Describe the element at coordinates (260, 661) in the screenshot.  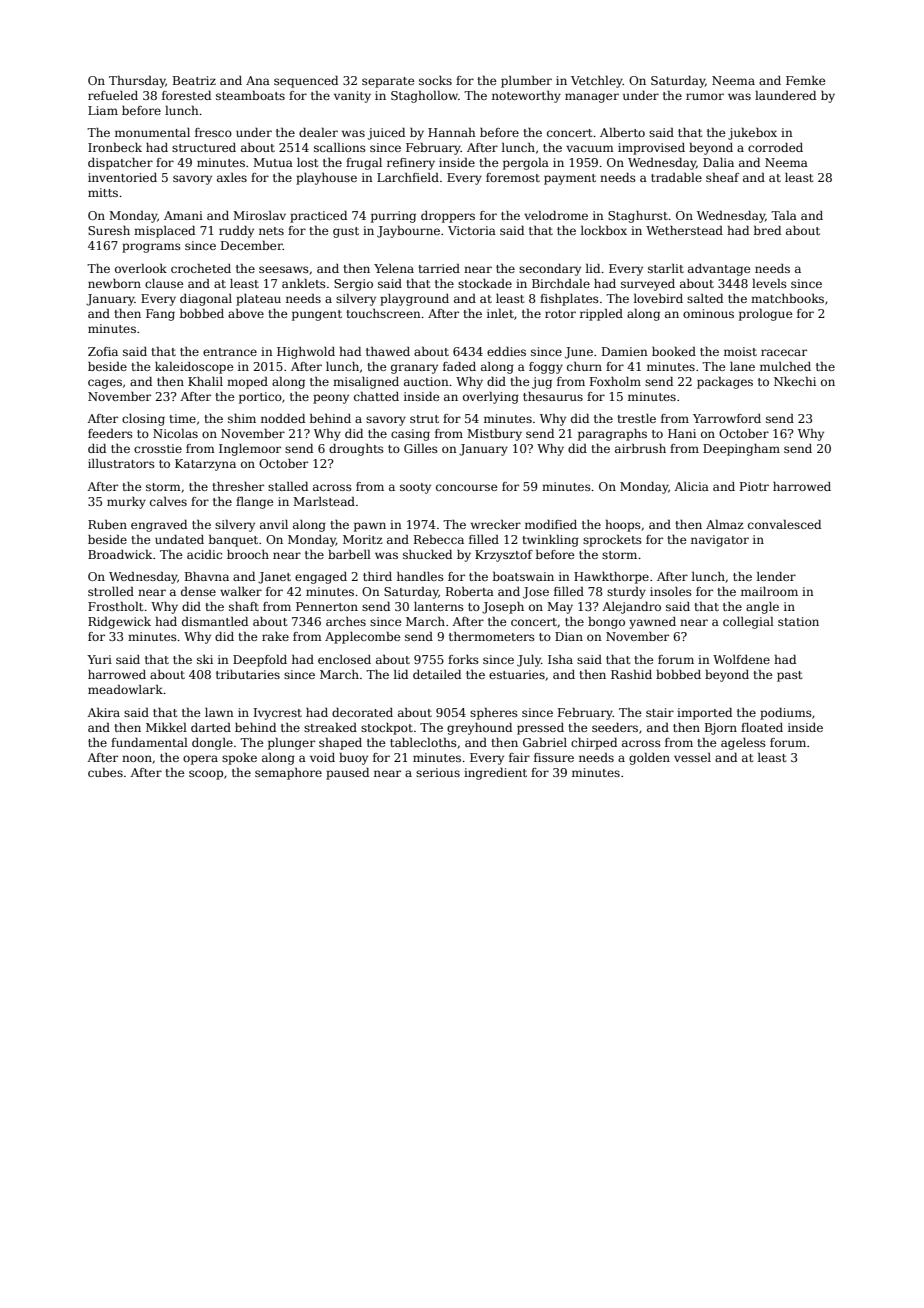
I see `Deepfold` at that location.
